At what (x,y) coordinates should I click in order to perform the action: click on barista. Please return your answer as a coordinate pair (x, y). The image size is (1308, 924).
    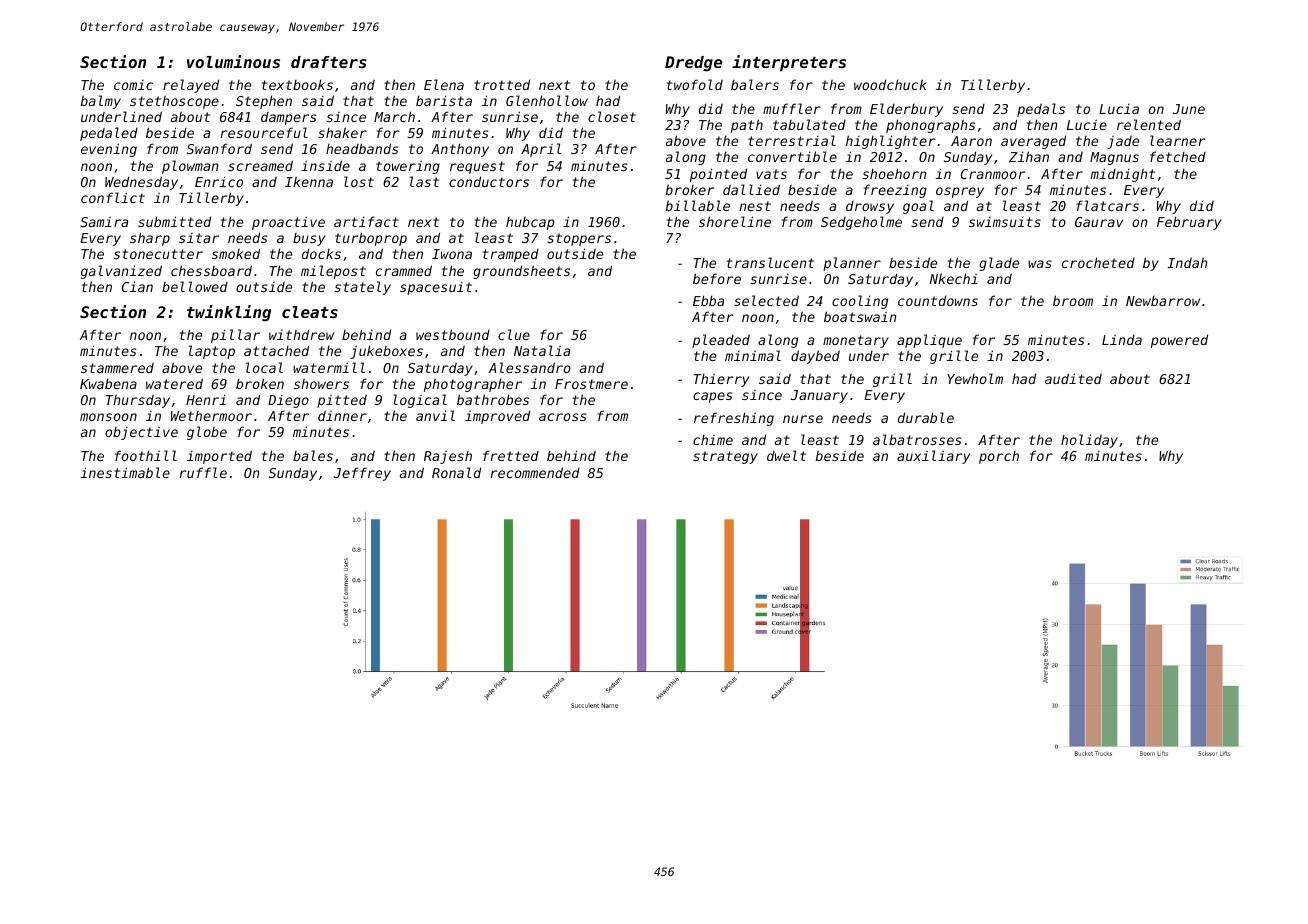
    Looking at the image, I should click on (444, 100).
